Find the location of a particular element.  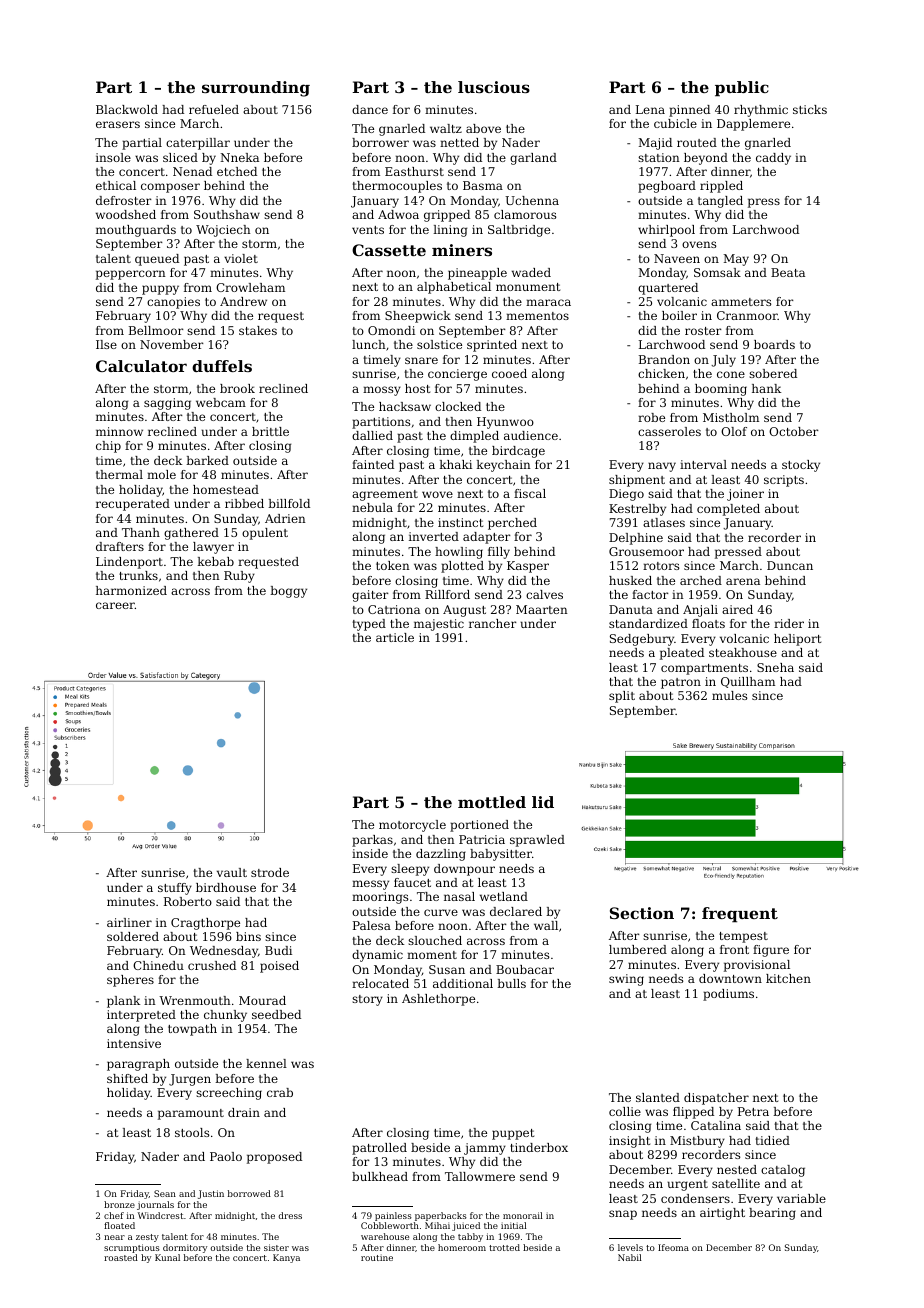

floated is located at coordinates (119, 1225).
